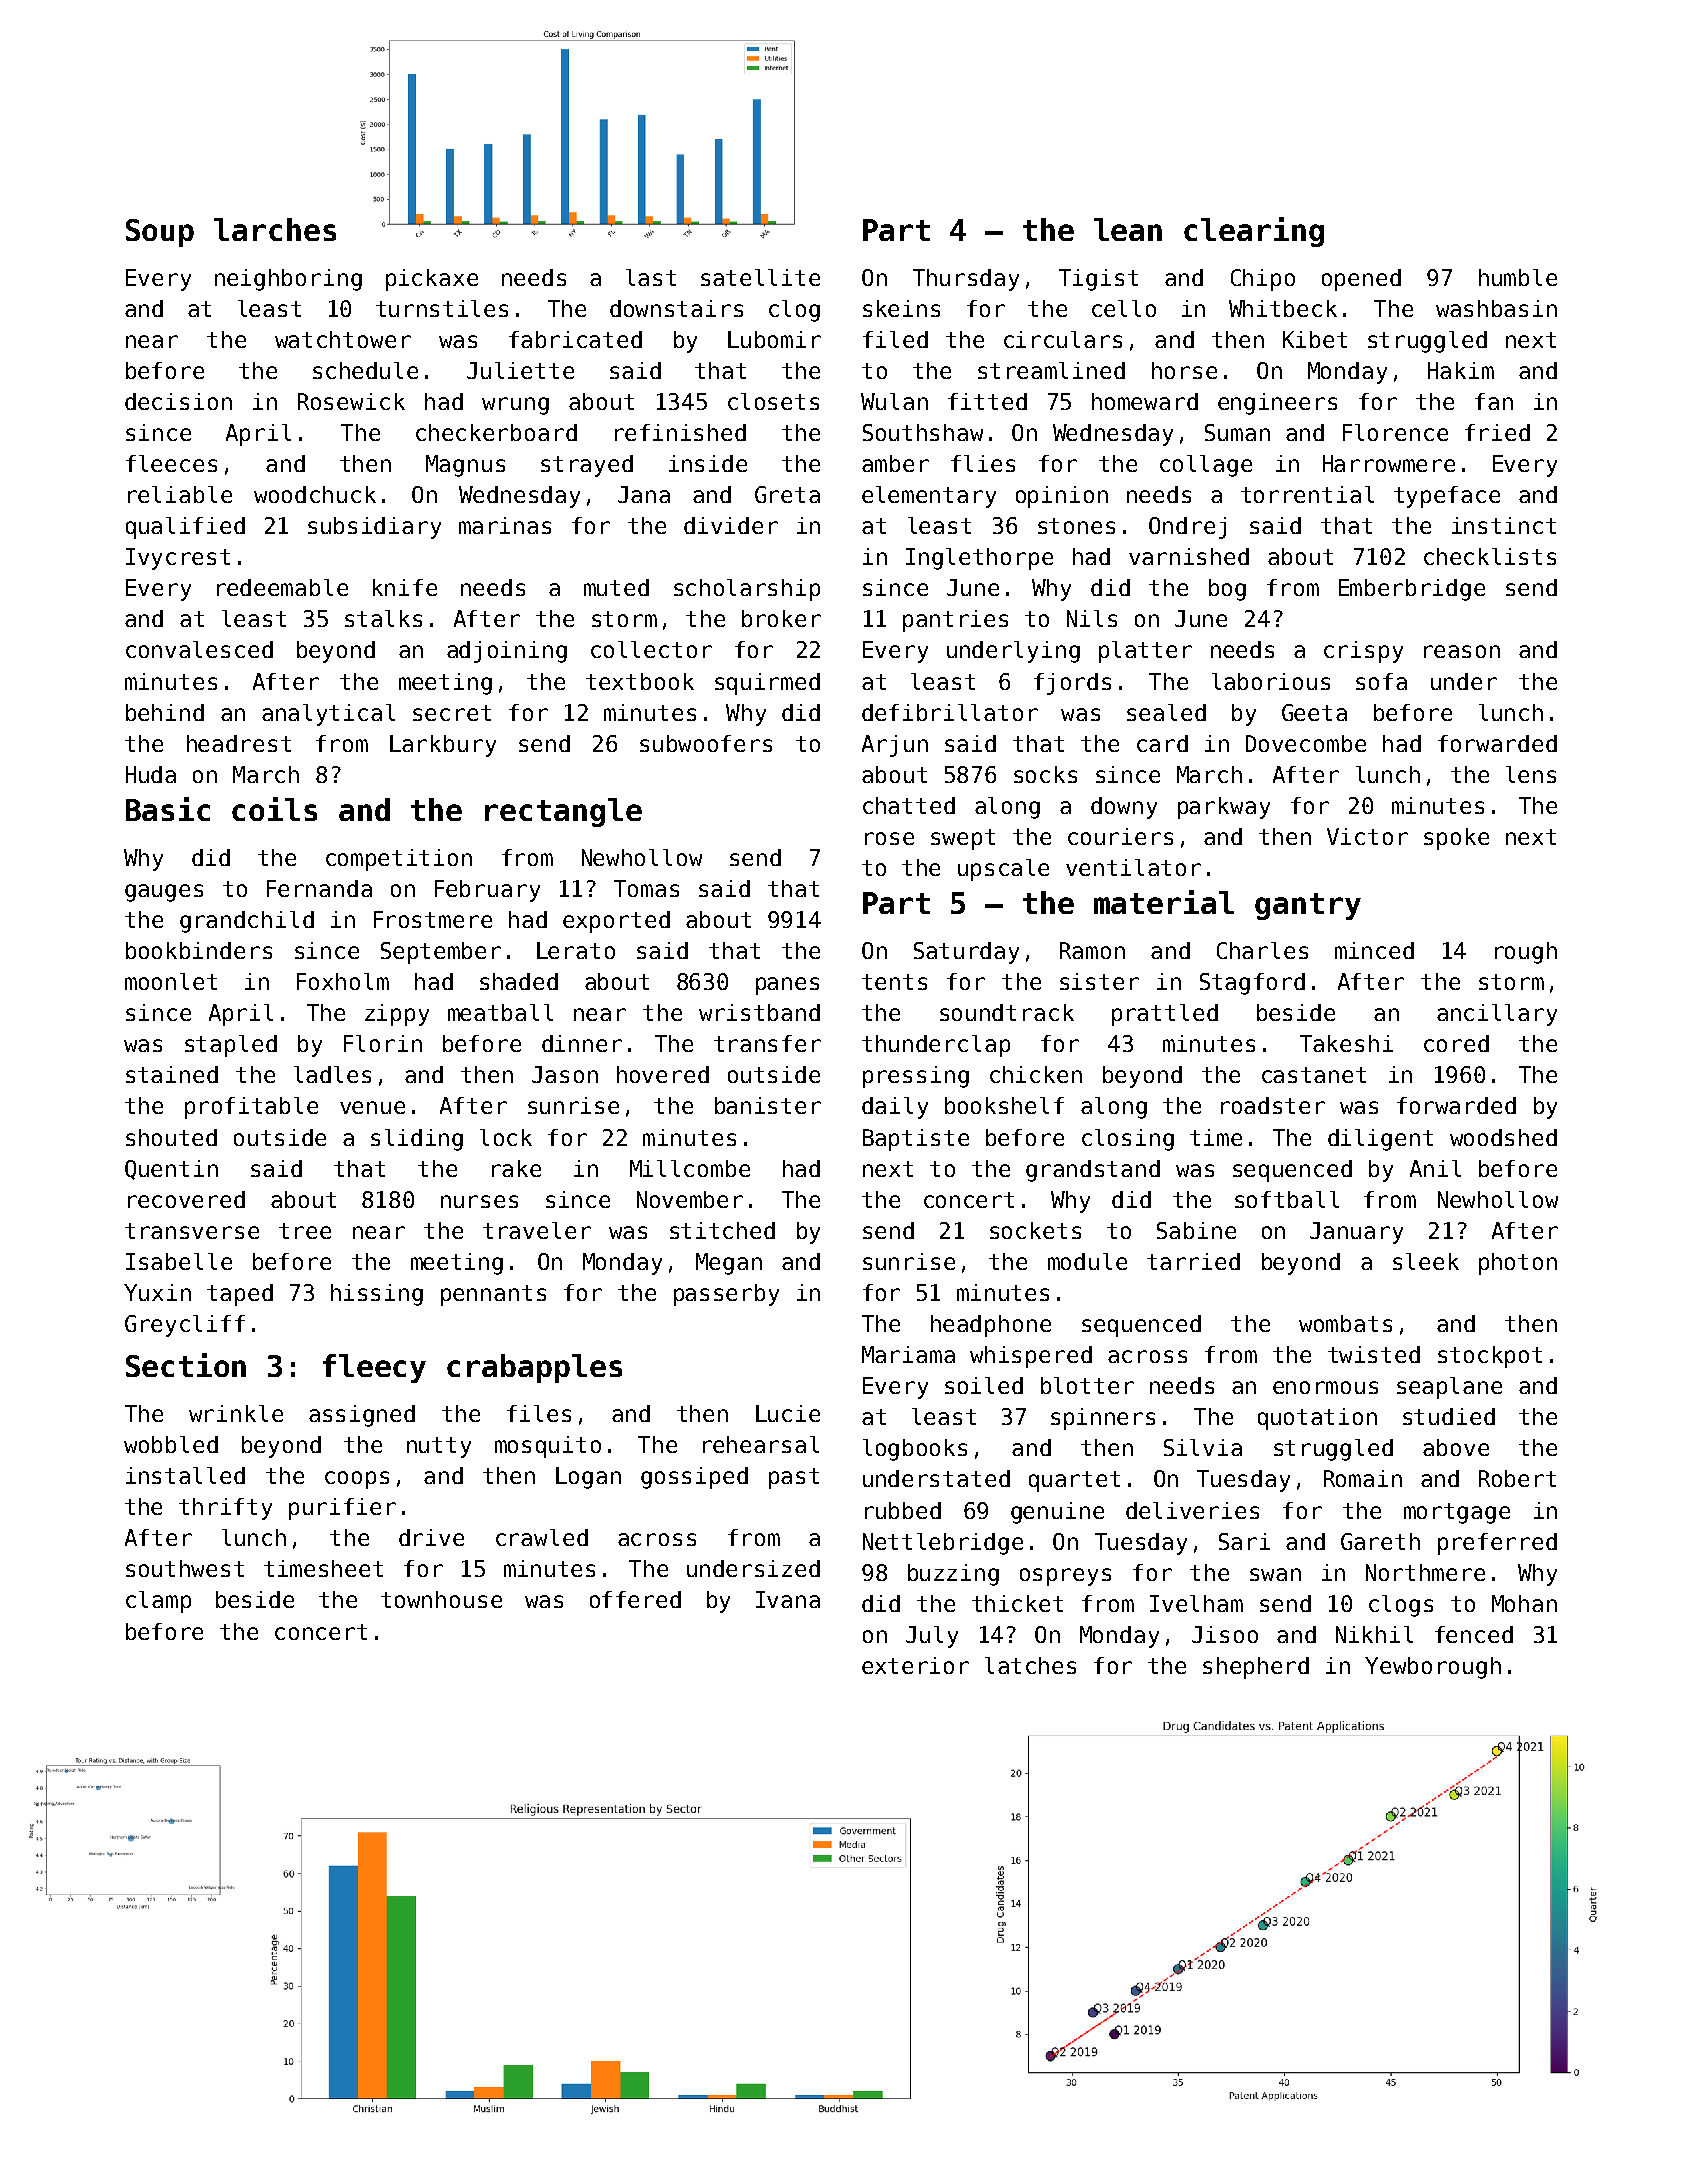 The image size is (1683, 2178). I want to click on Inglethorpe, so click(979, 559).
